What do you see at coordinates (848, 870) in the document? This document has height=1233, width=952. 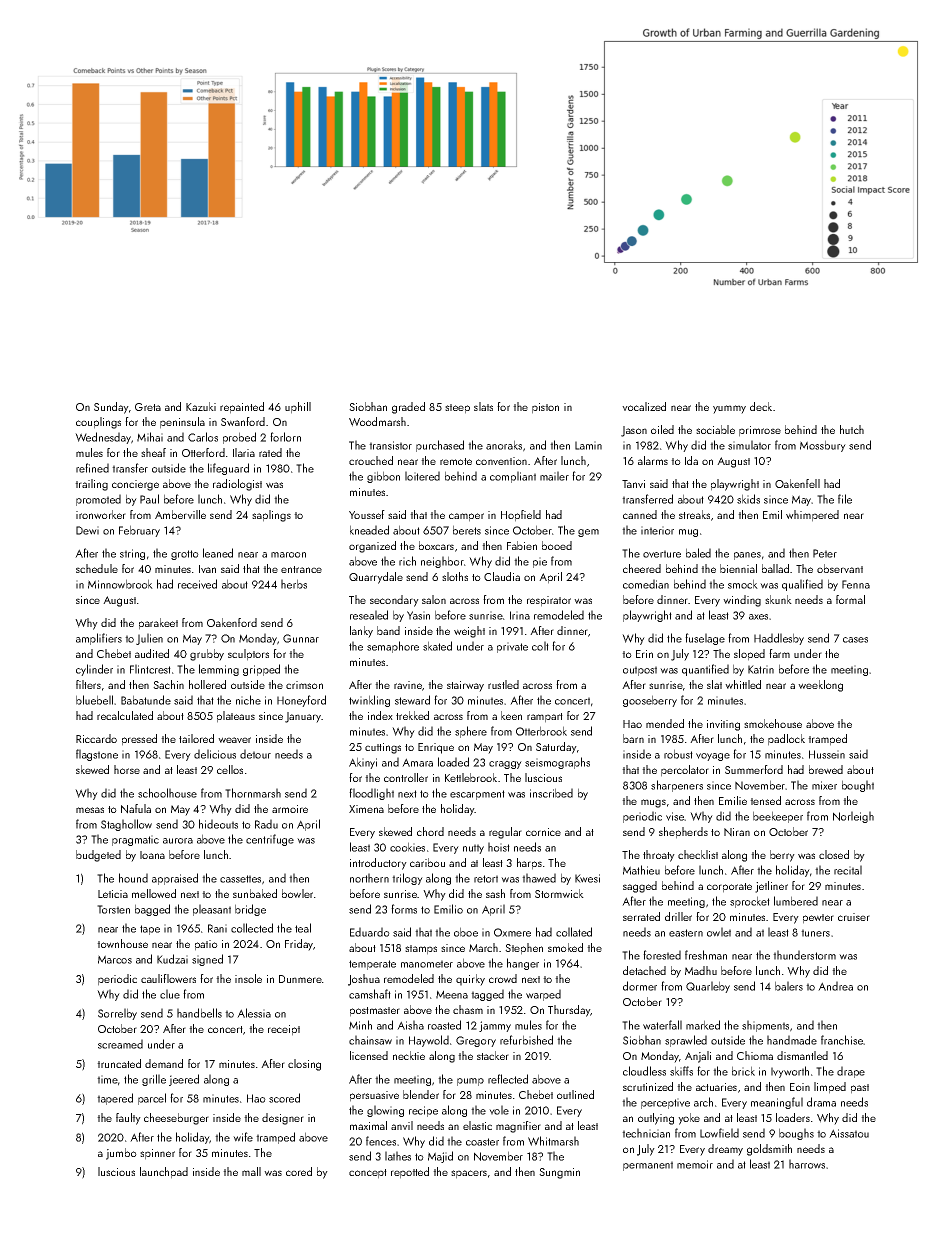 I see `recital` at bounding box center [848, 870].
